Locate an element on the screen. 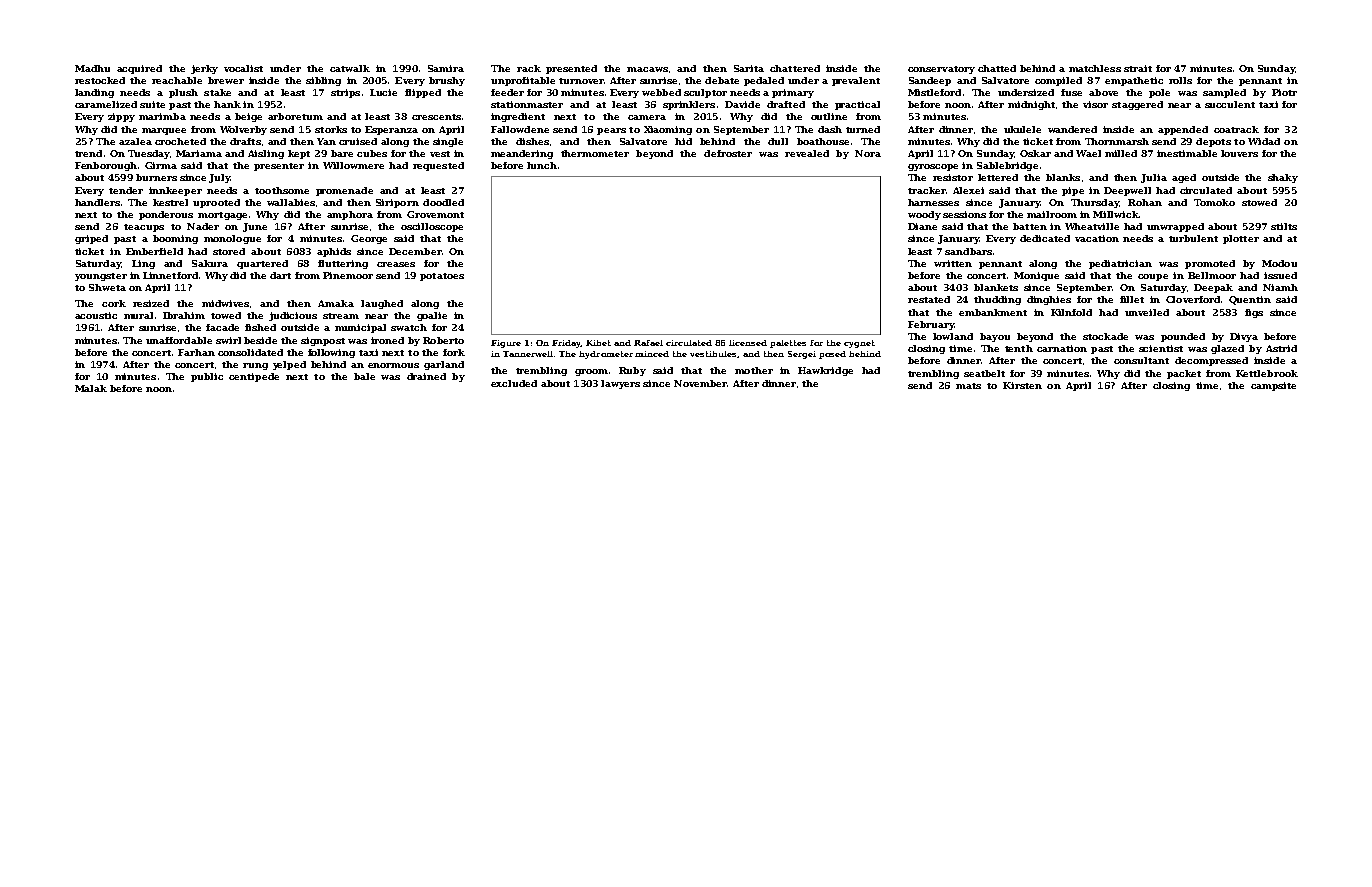 Image resolution: width=1372 pixels, height=887 pixels. dart is located at coordinates (280, 275).
